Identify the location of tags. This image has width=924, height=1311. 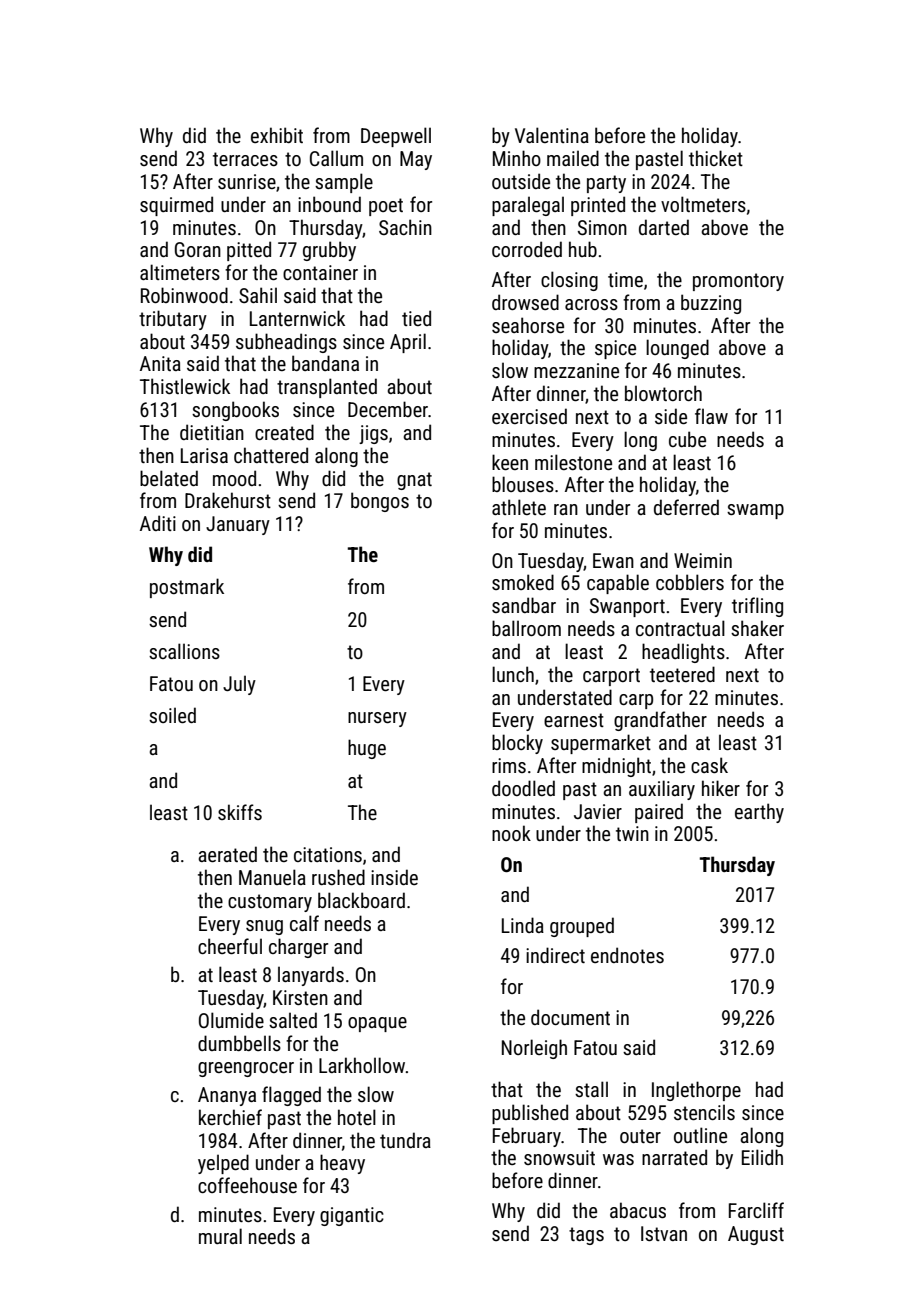
(586, 1236).
